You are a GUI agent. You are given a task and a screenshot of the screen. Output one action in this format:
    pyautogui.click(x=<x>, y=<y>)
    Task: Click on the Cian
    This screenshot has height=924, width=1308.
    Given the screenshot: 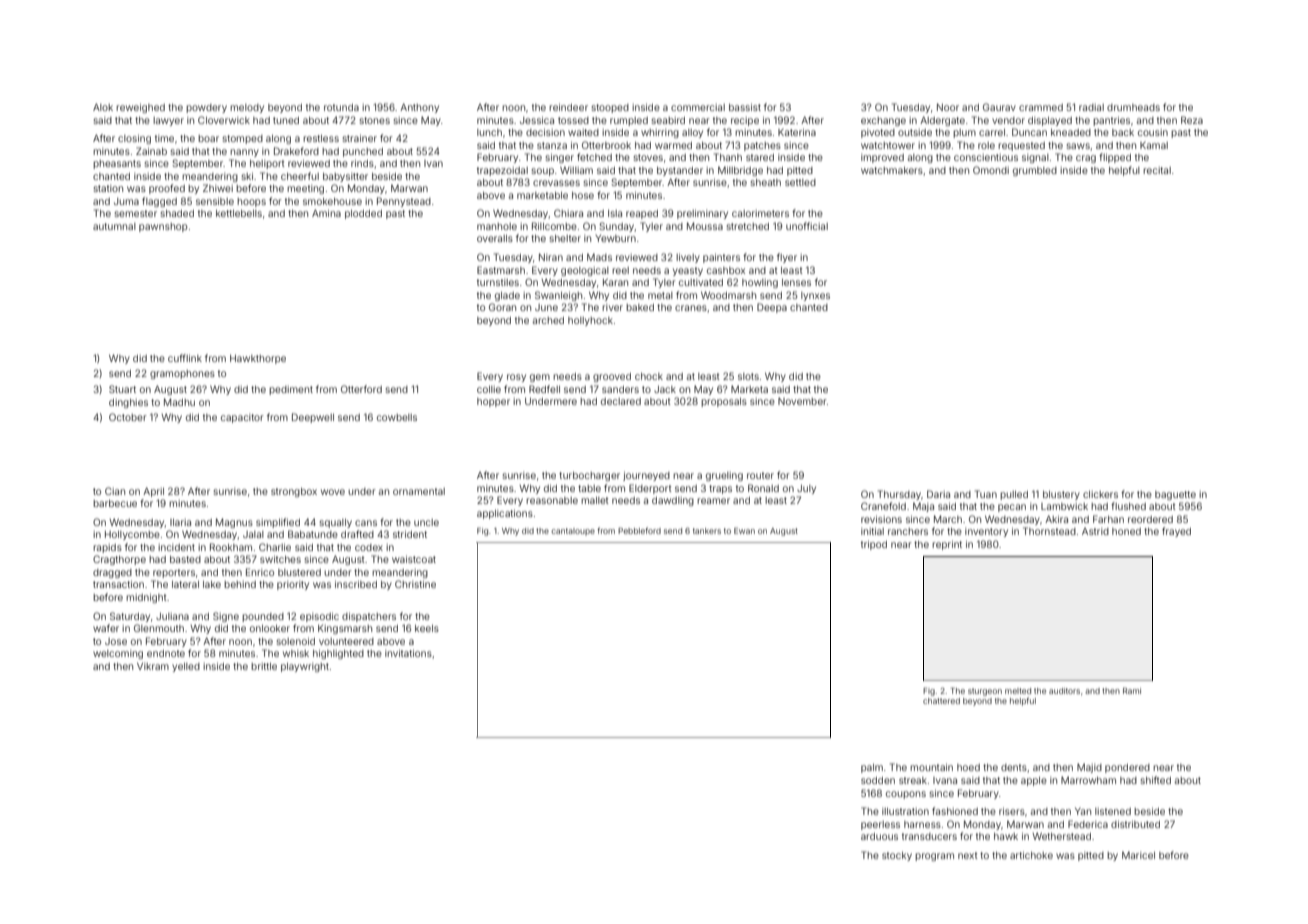 What is the action you would take?
    pyautogui.click(x=115, y=491)
